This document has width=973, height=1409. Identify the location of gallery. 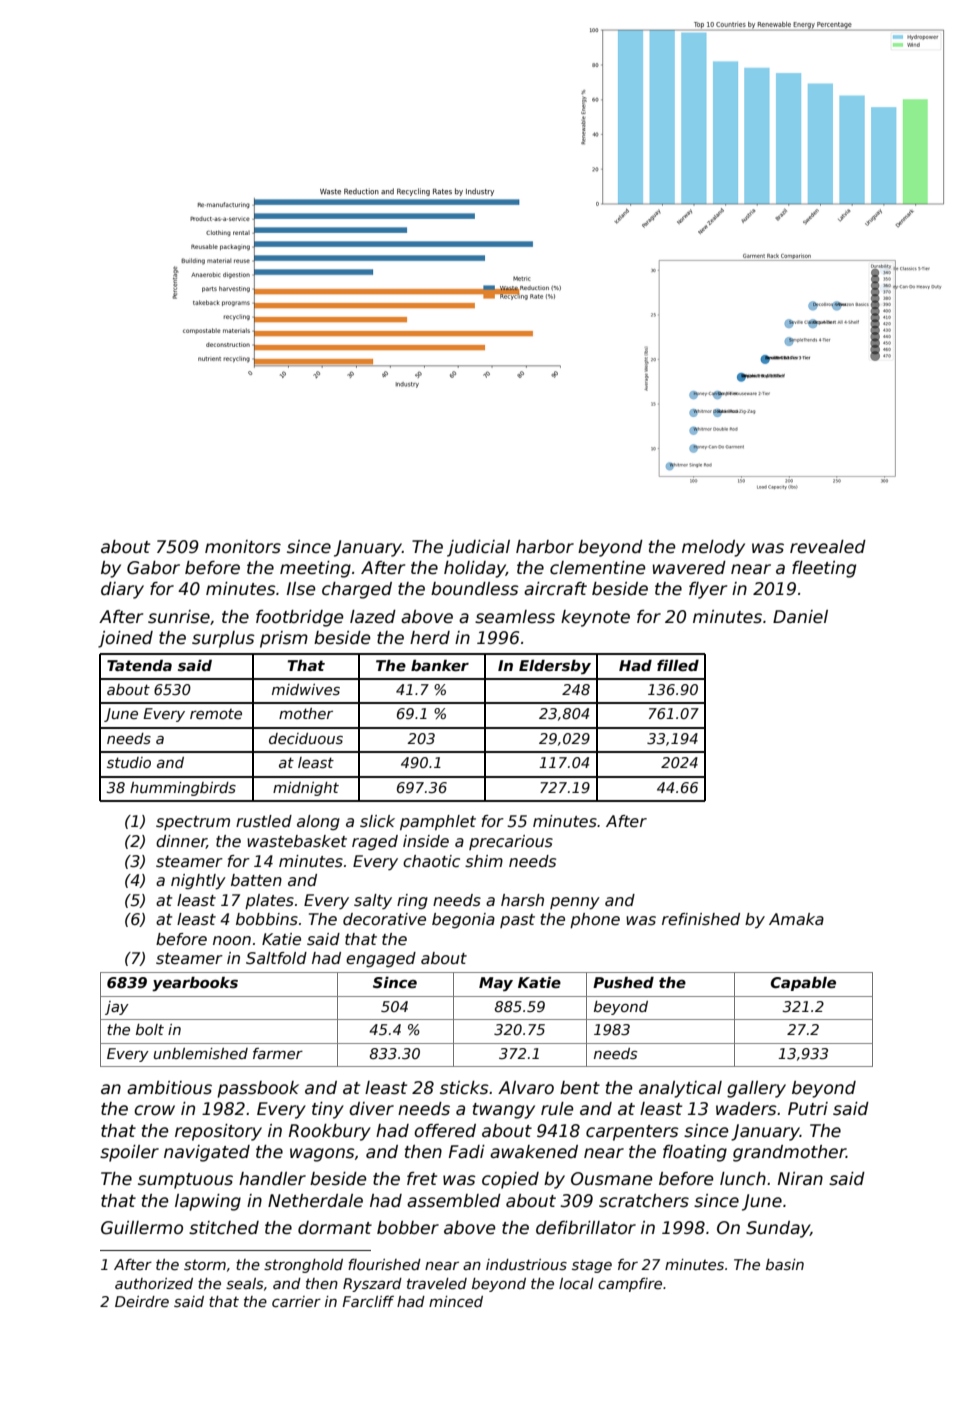
(756, 1089).
